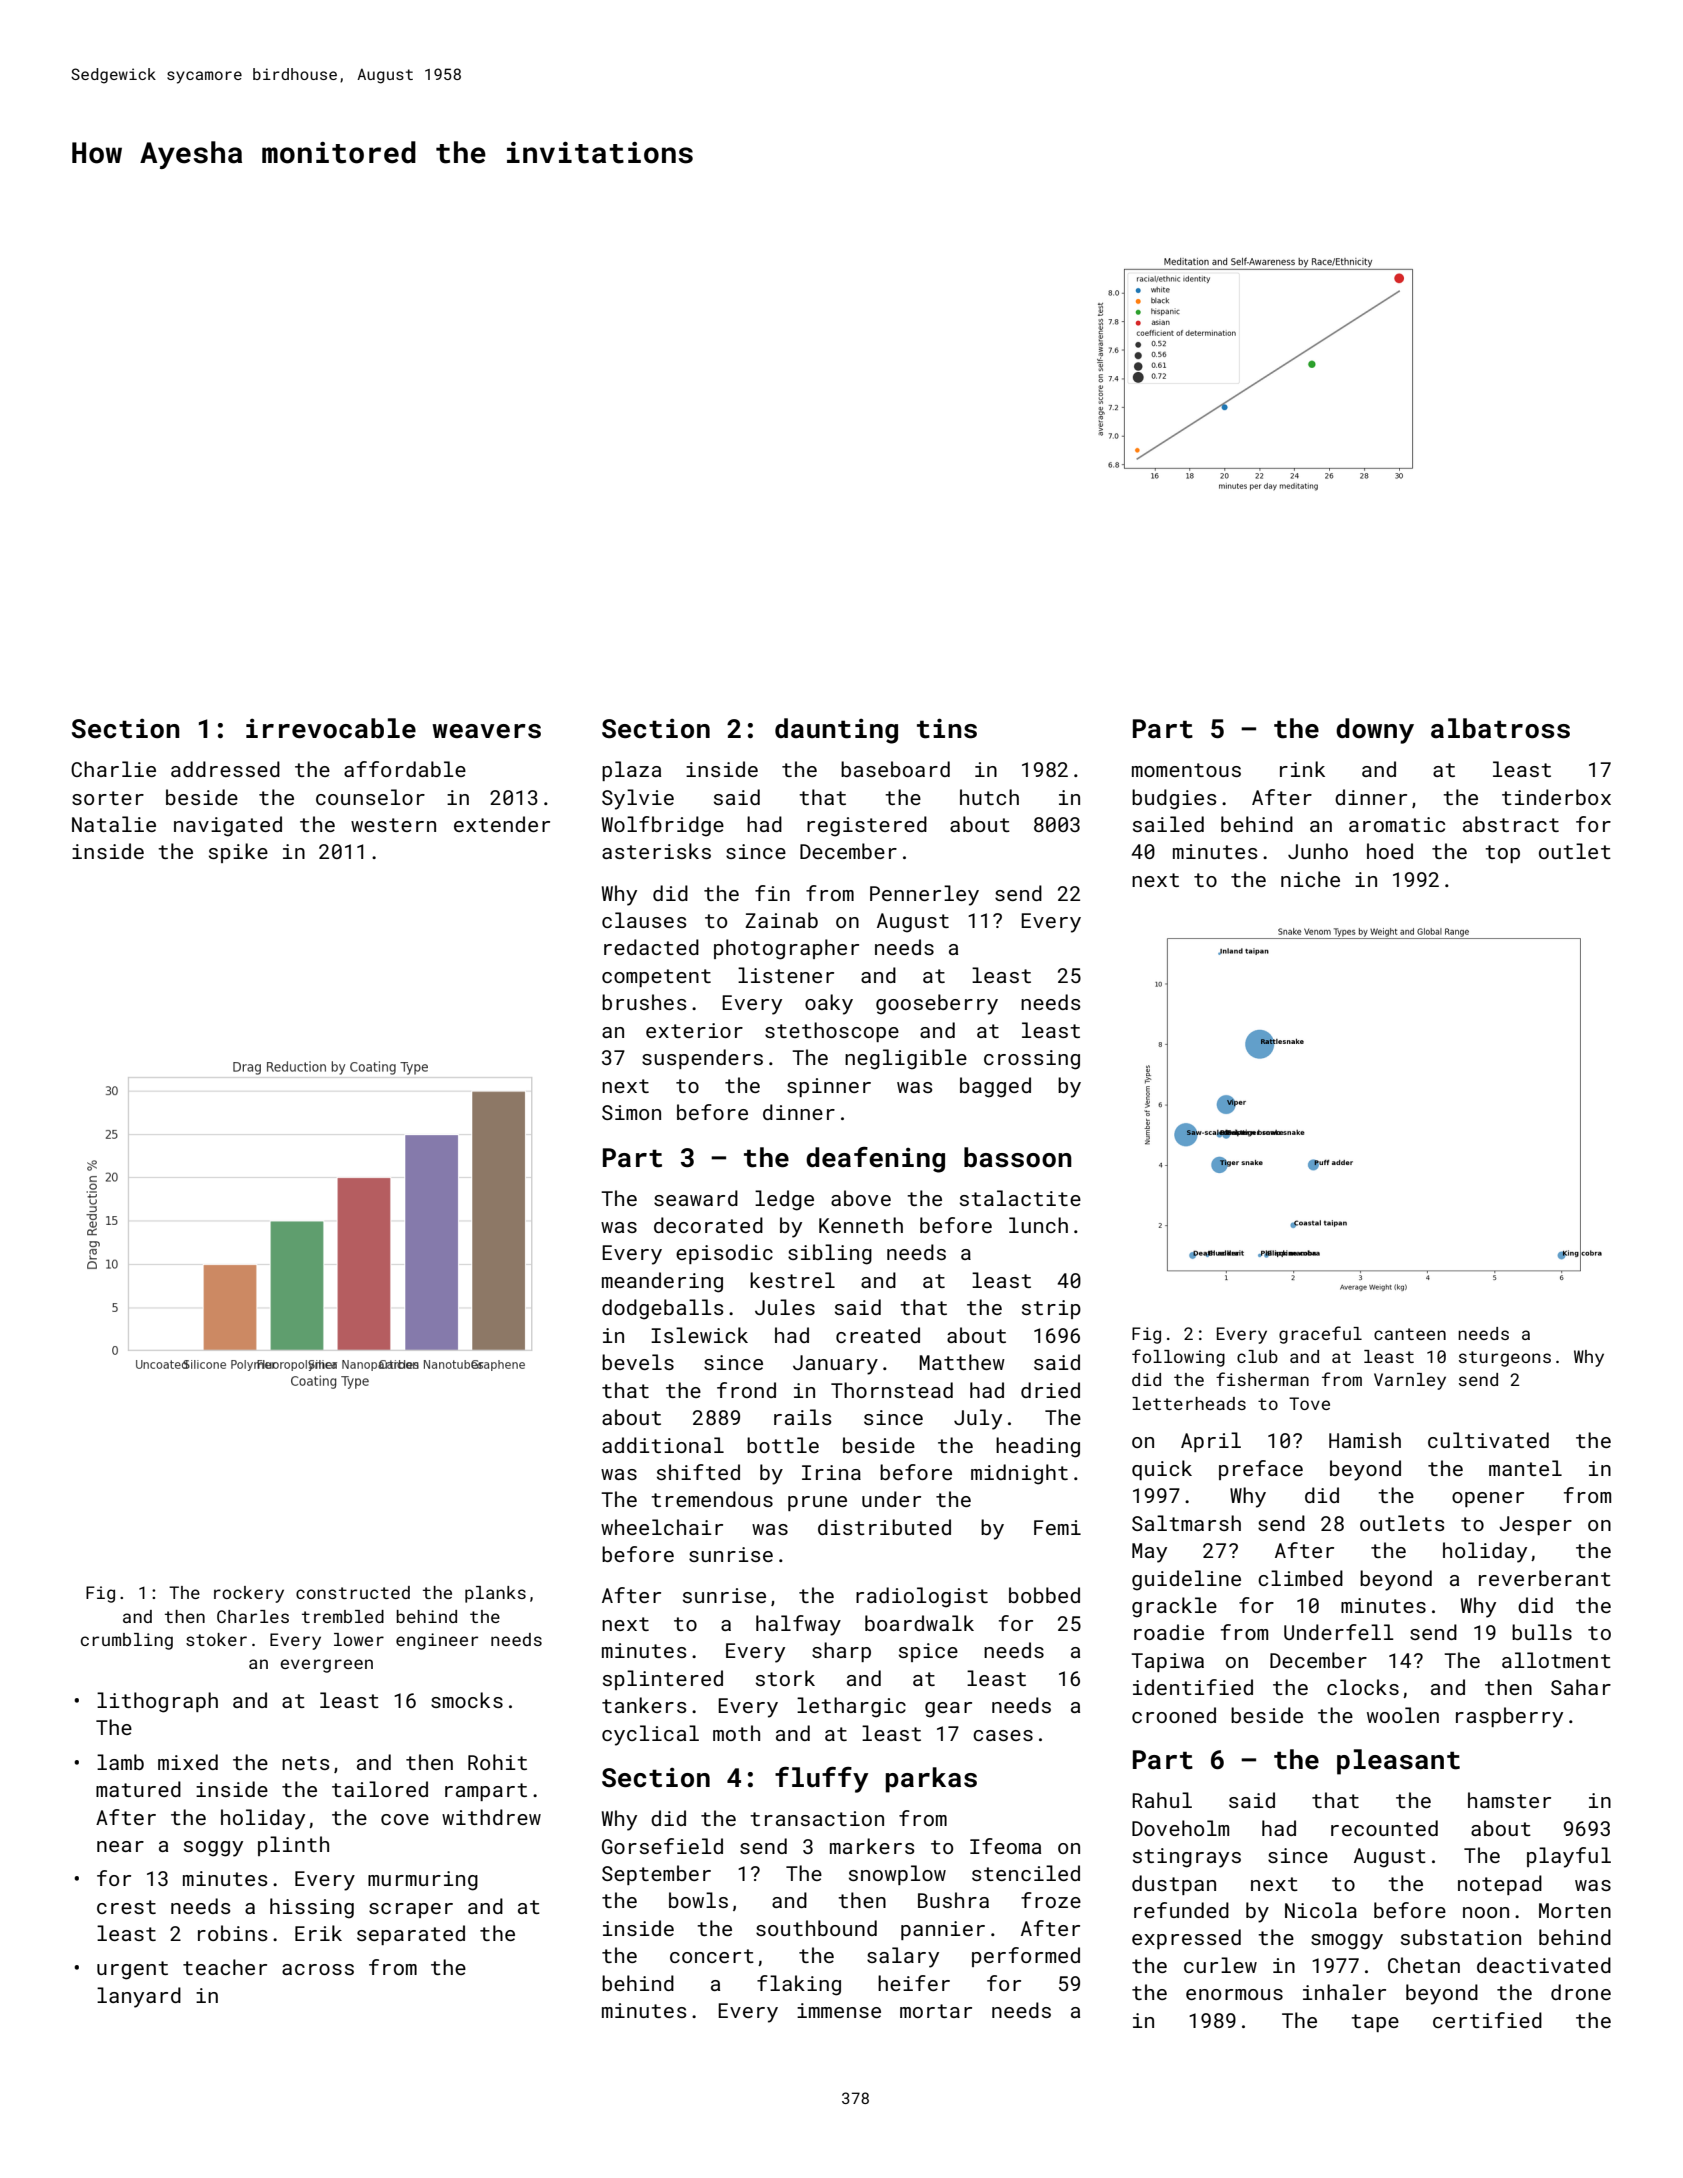 This screenshot has height=2178, width=1683. What do you see at coordinates (1542, 1632) in the screenshot?
I see `bulls` at bounding box center [1542, 1632].
